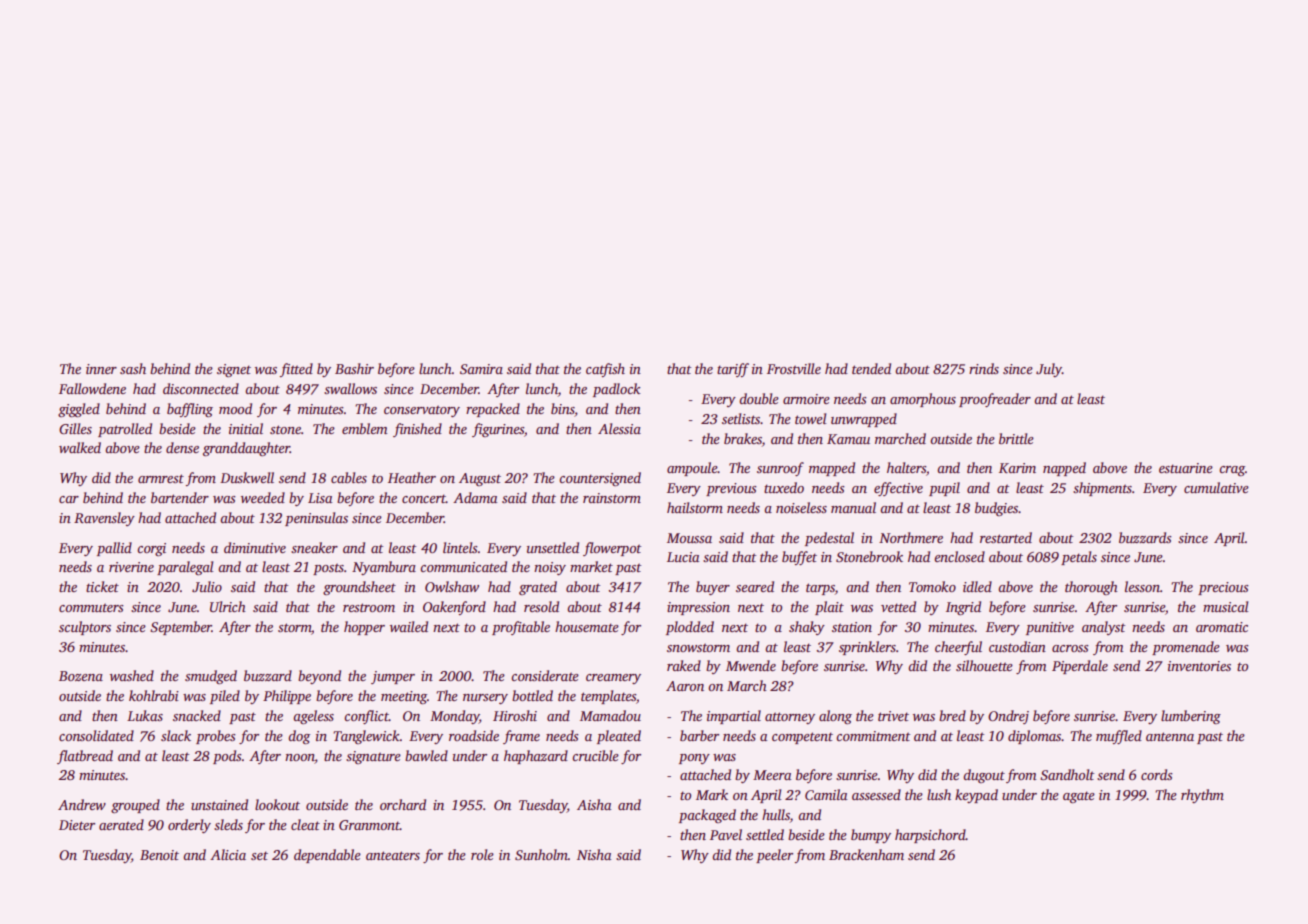 This document has width=1308, height=924. What do you see at coordinates (806, 399) in the document?
I see `armoire` at bounding box center [806, 399].
